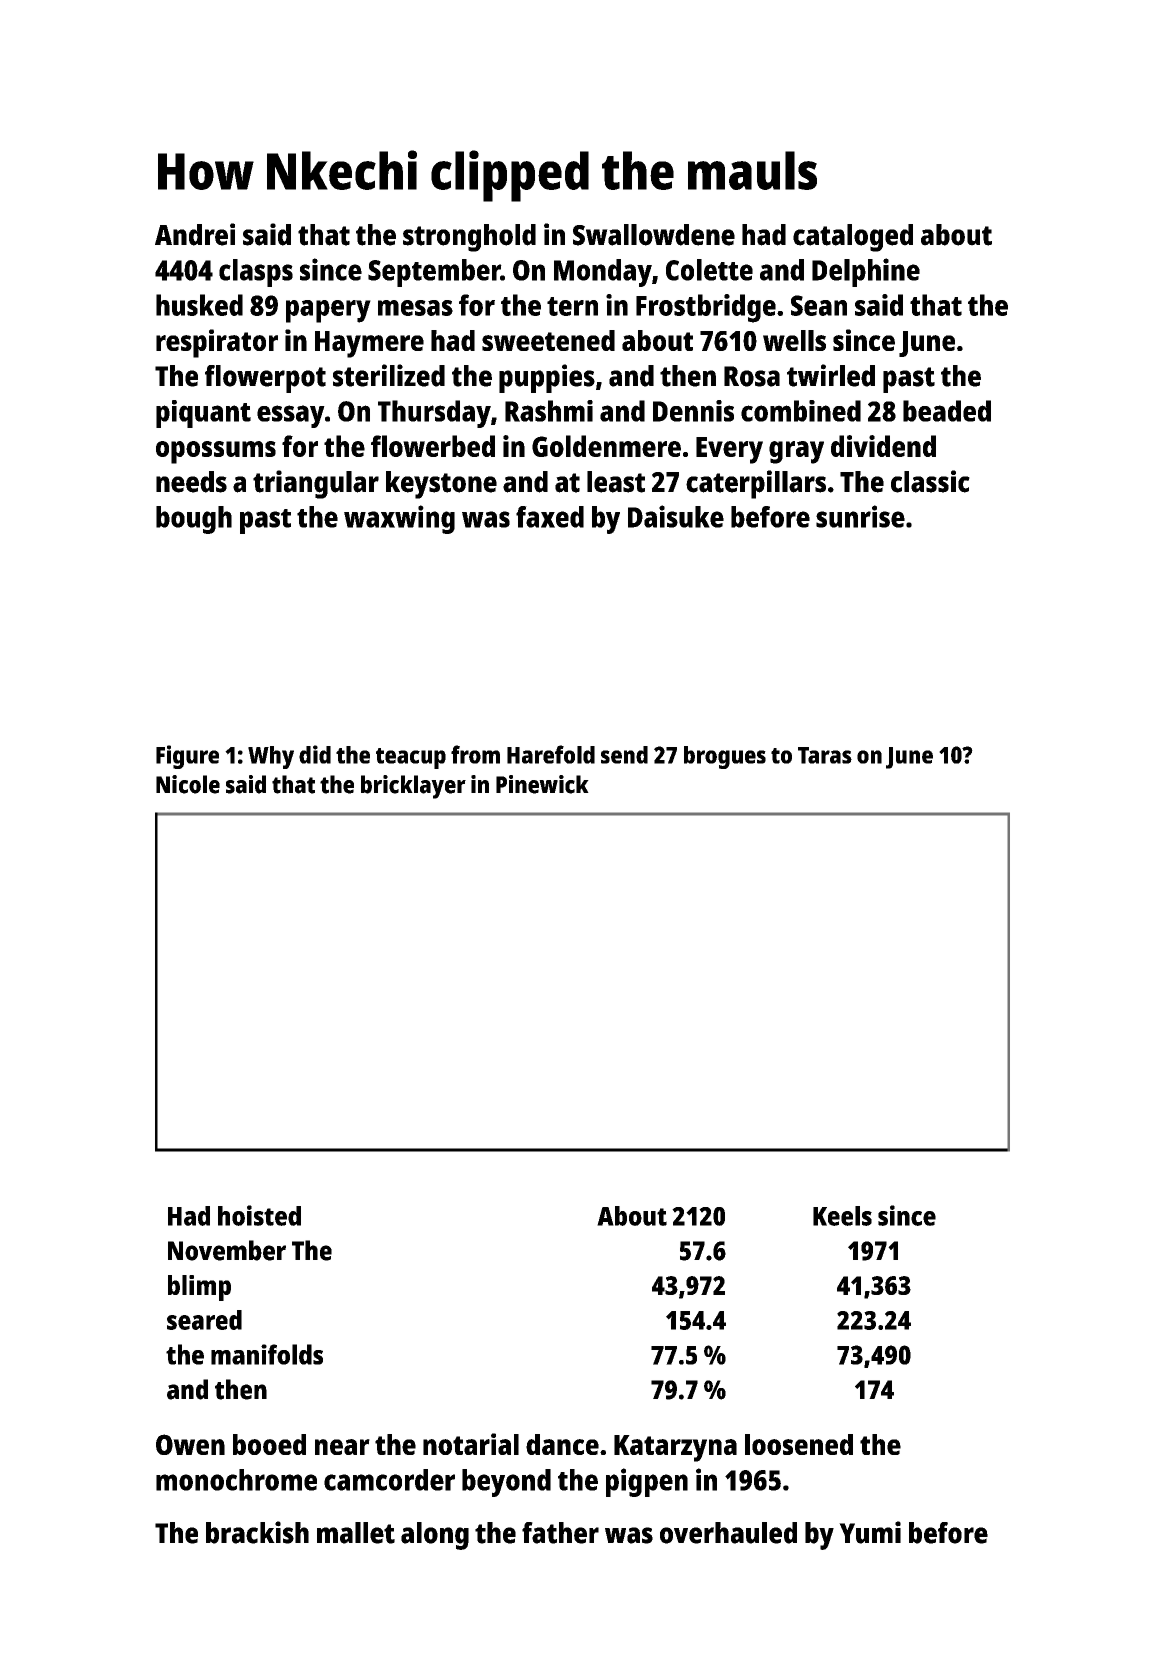 Image resolution: width=1165 pixels, height=1654 pixels. What do you see at coordinates (471, 1444) in the image?
I see `notarial` at bounding box center [471, 1444].
